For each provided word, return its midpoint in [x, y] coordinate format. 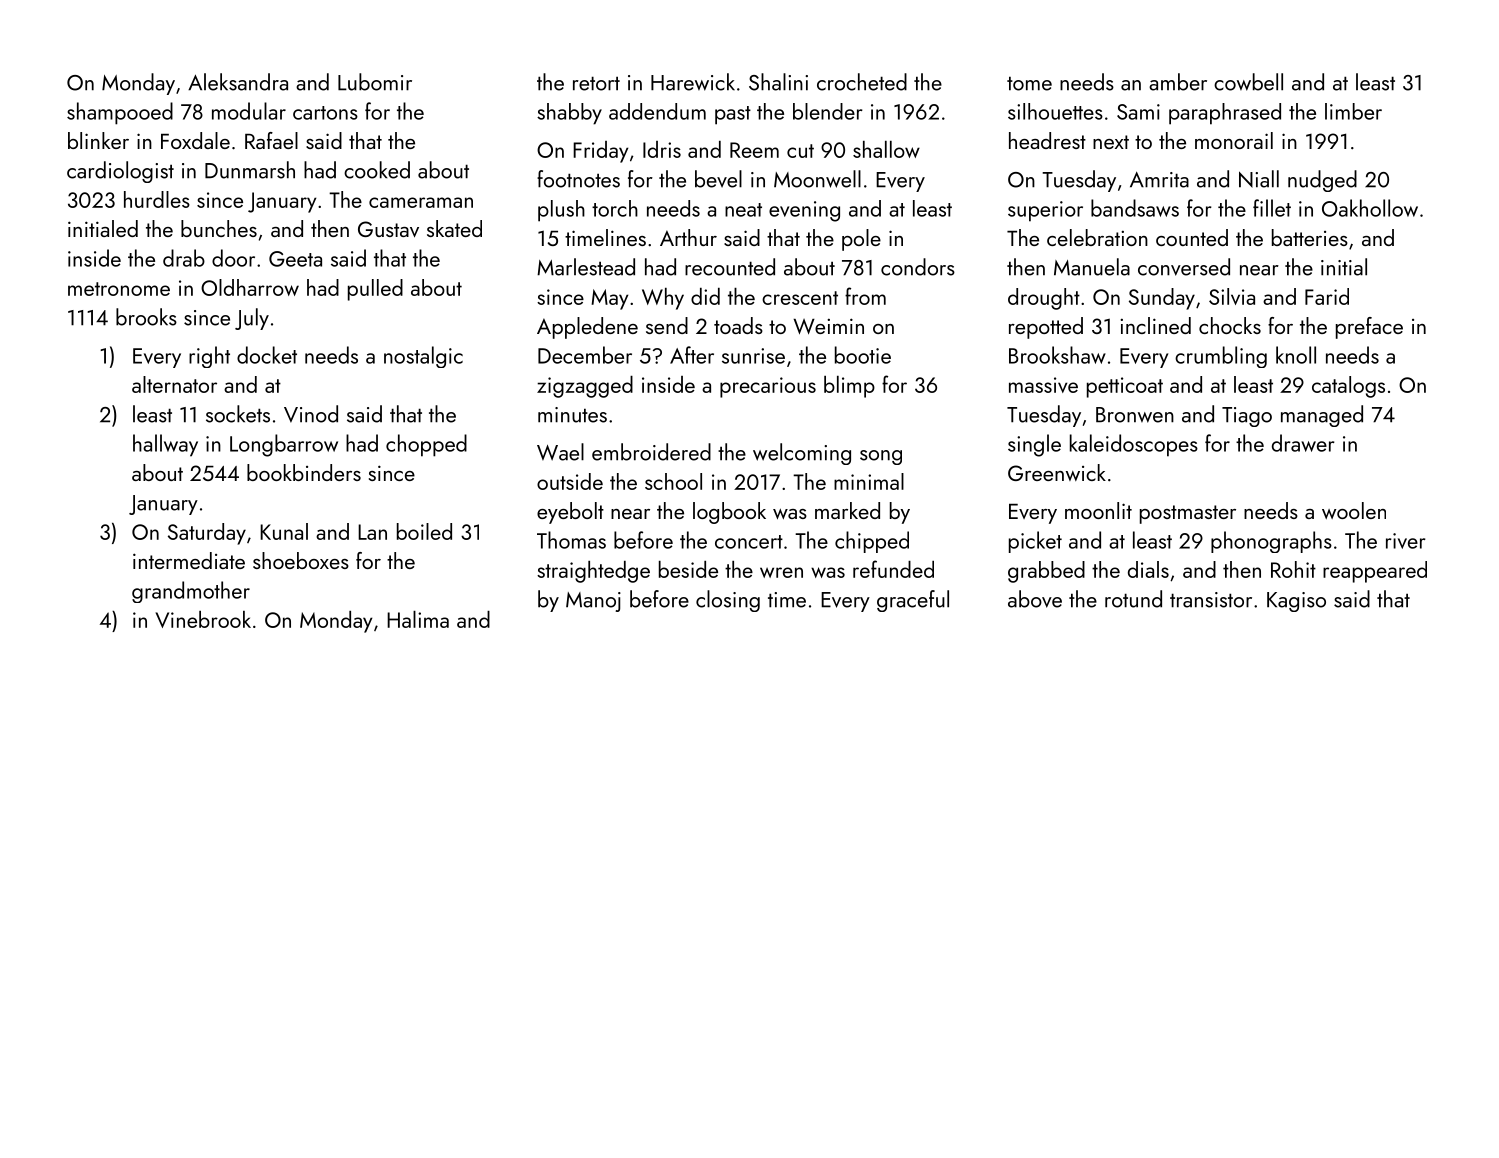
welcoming [802, 454]
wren [781, 572]
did [705, 296]
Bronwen [1135, 415]
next [1111, 142]
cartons [325, 113]
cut [800, 151]
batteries [1310, 237]
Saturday [207, 534]
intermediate [189, 560]
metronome [119, 289]
